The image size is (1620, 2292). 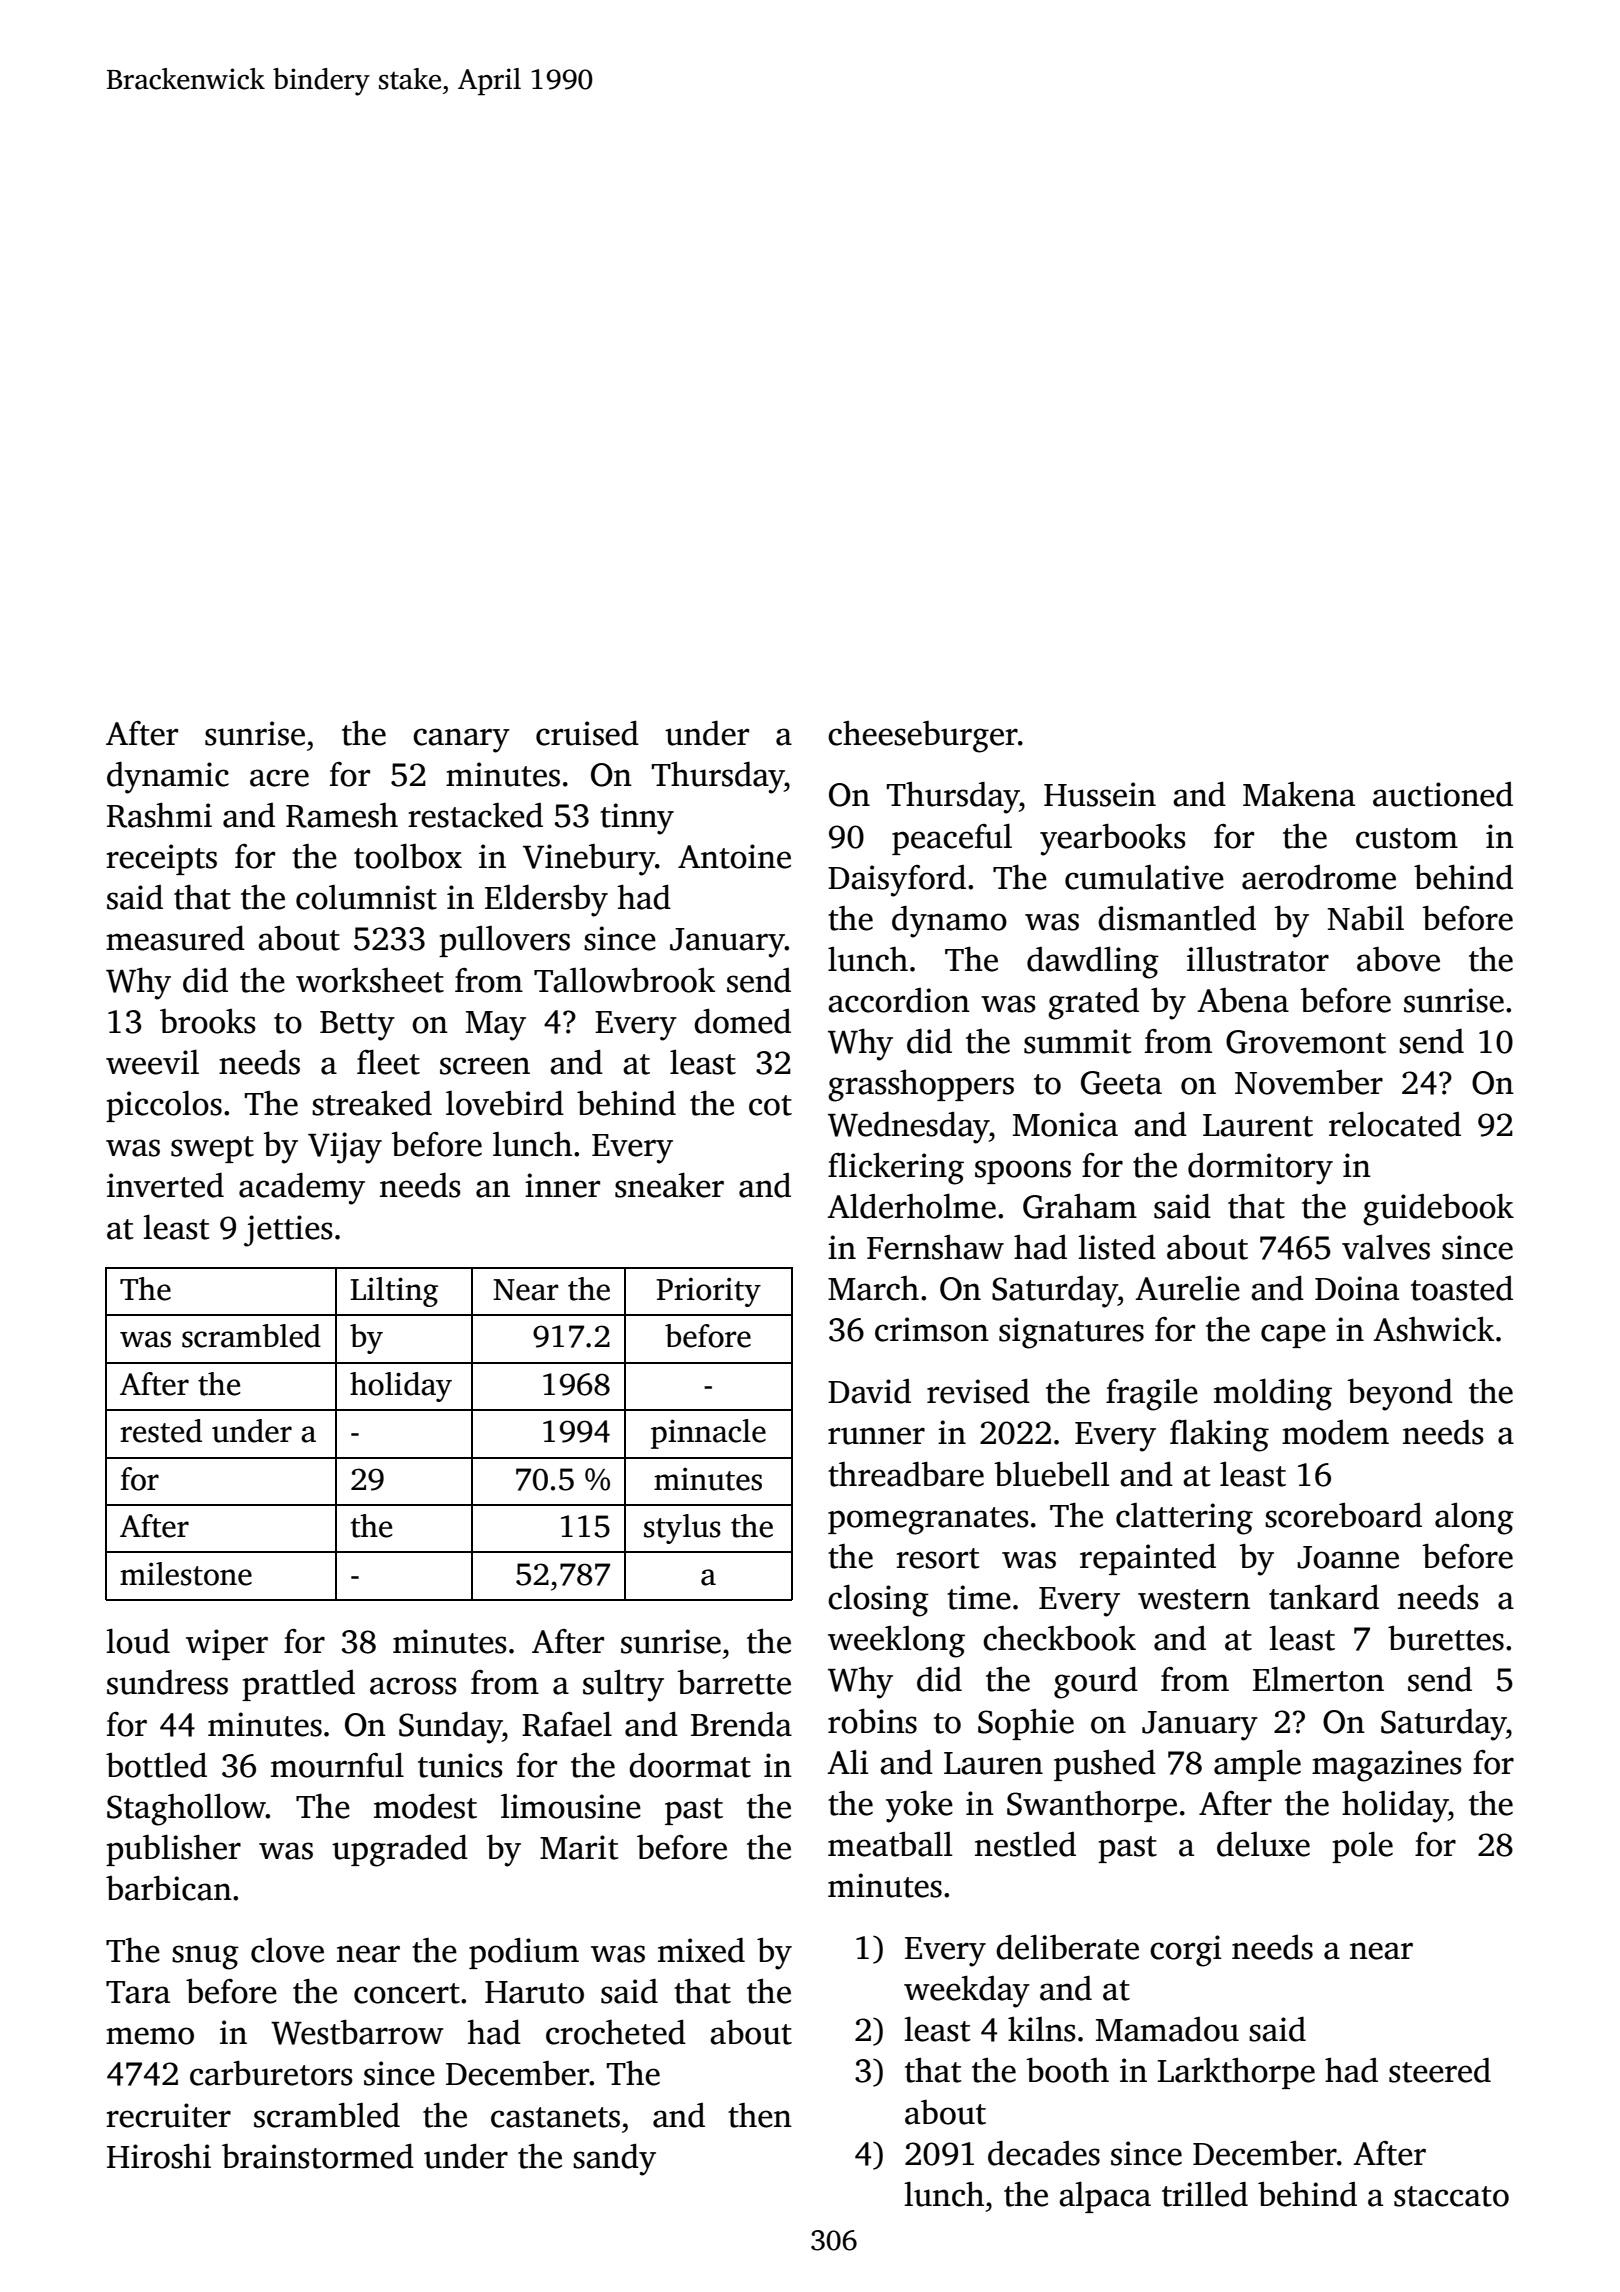 I want to click on pinnacle, so click(x=708, y=1434).
